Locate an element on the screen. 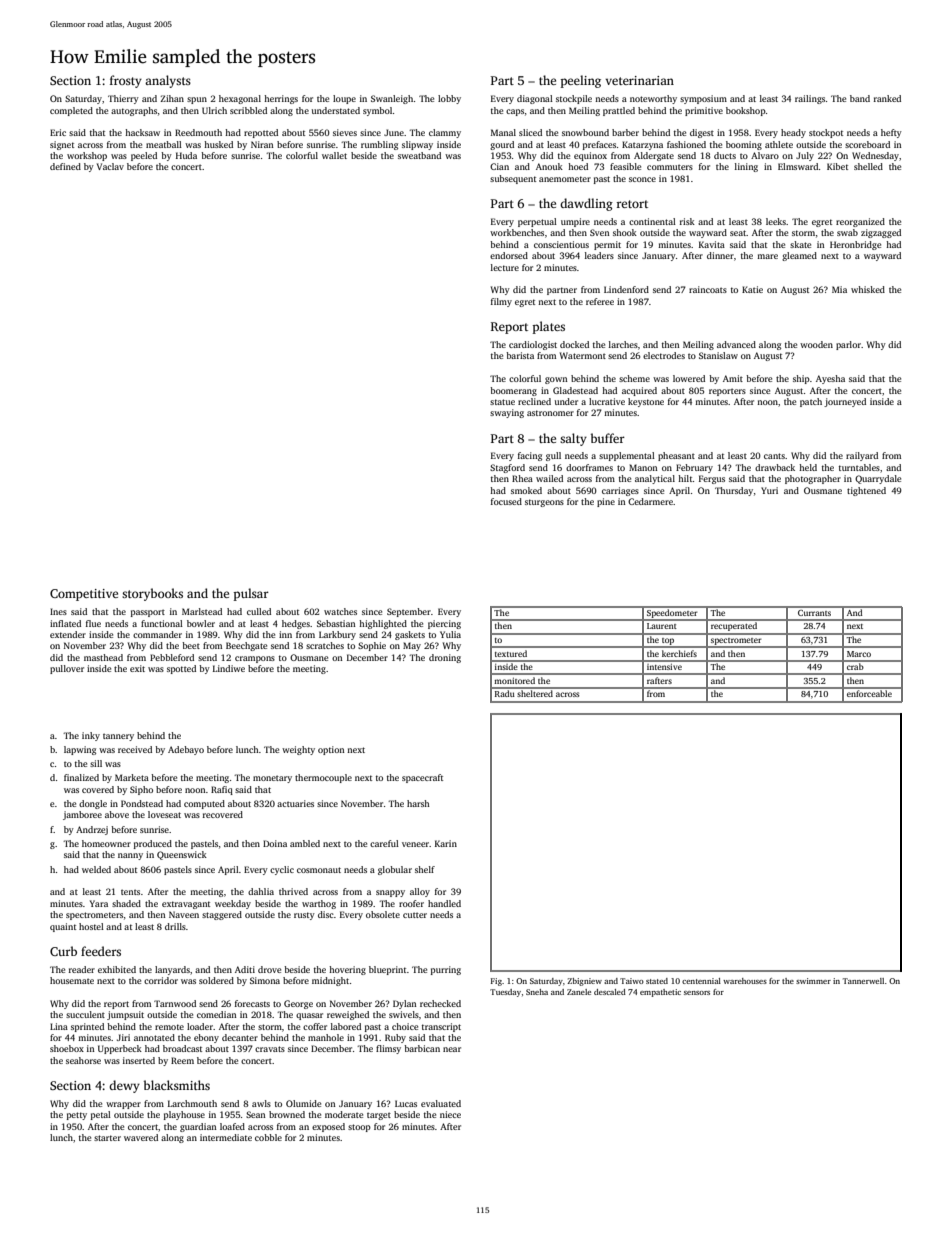  harsh is located at coordinates (418, 803).
